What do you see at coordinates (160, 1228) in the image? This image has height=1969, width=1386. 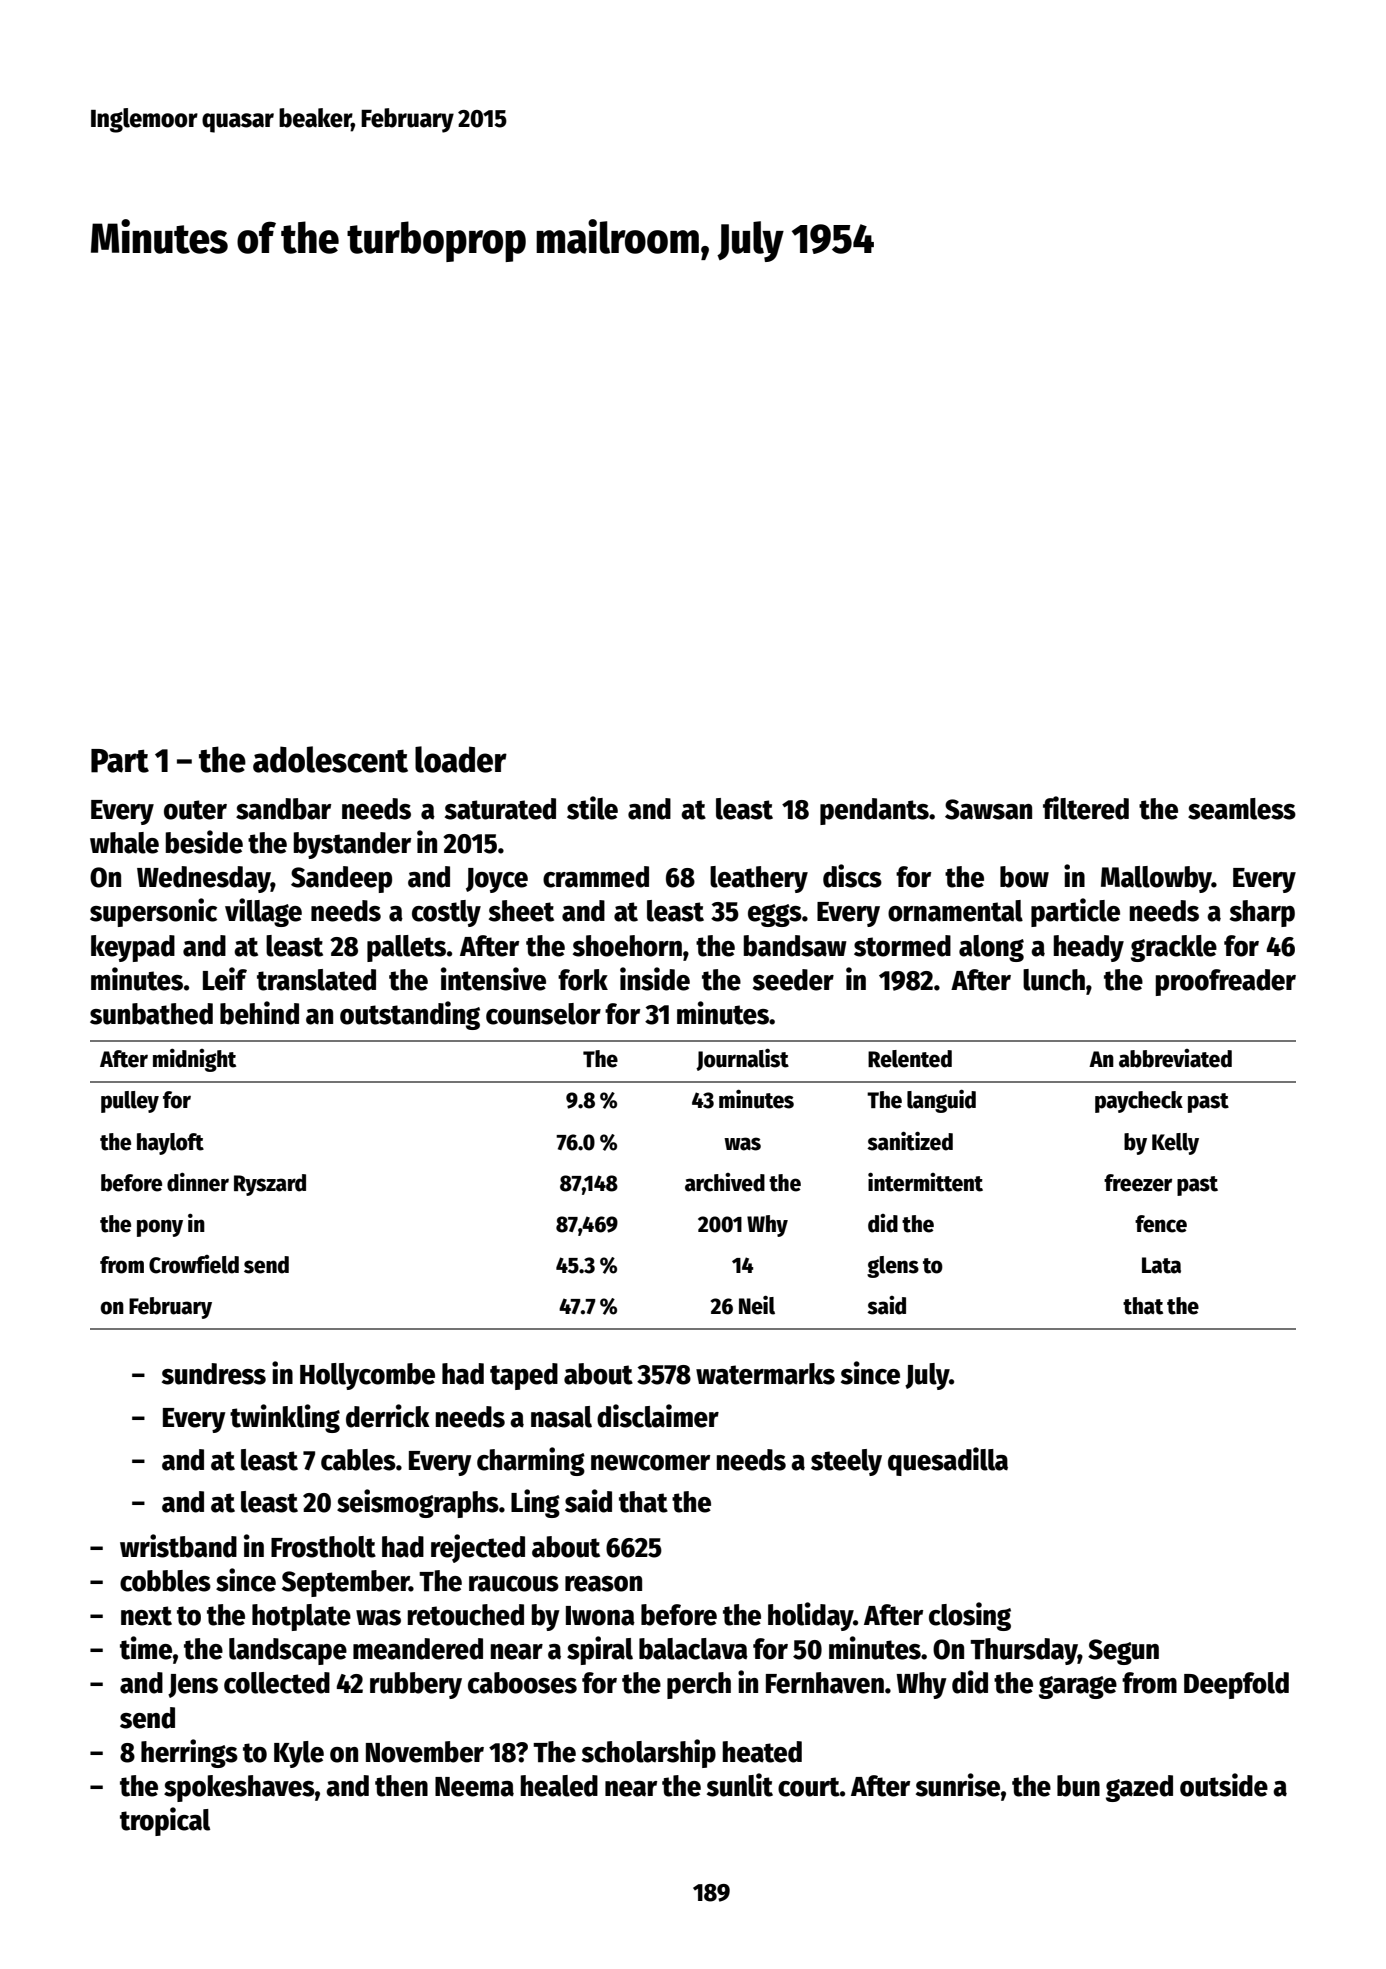 I see `pony` at bounding box center [160, 1228].
